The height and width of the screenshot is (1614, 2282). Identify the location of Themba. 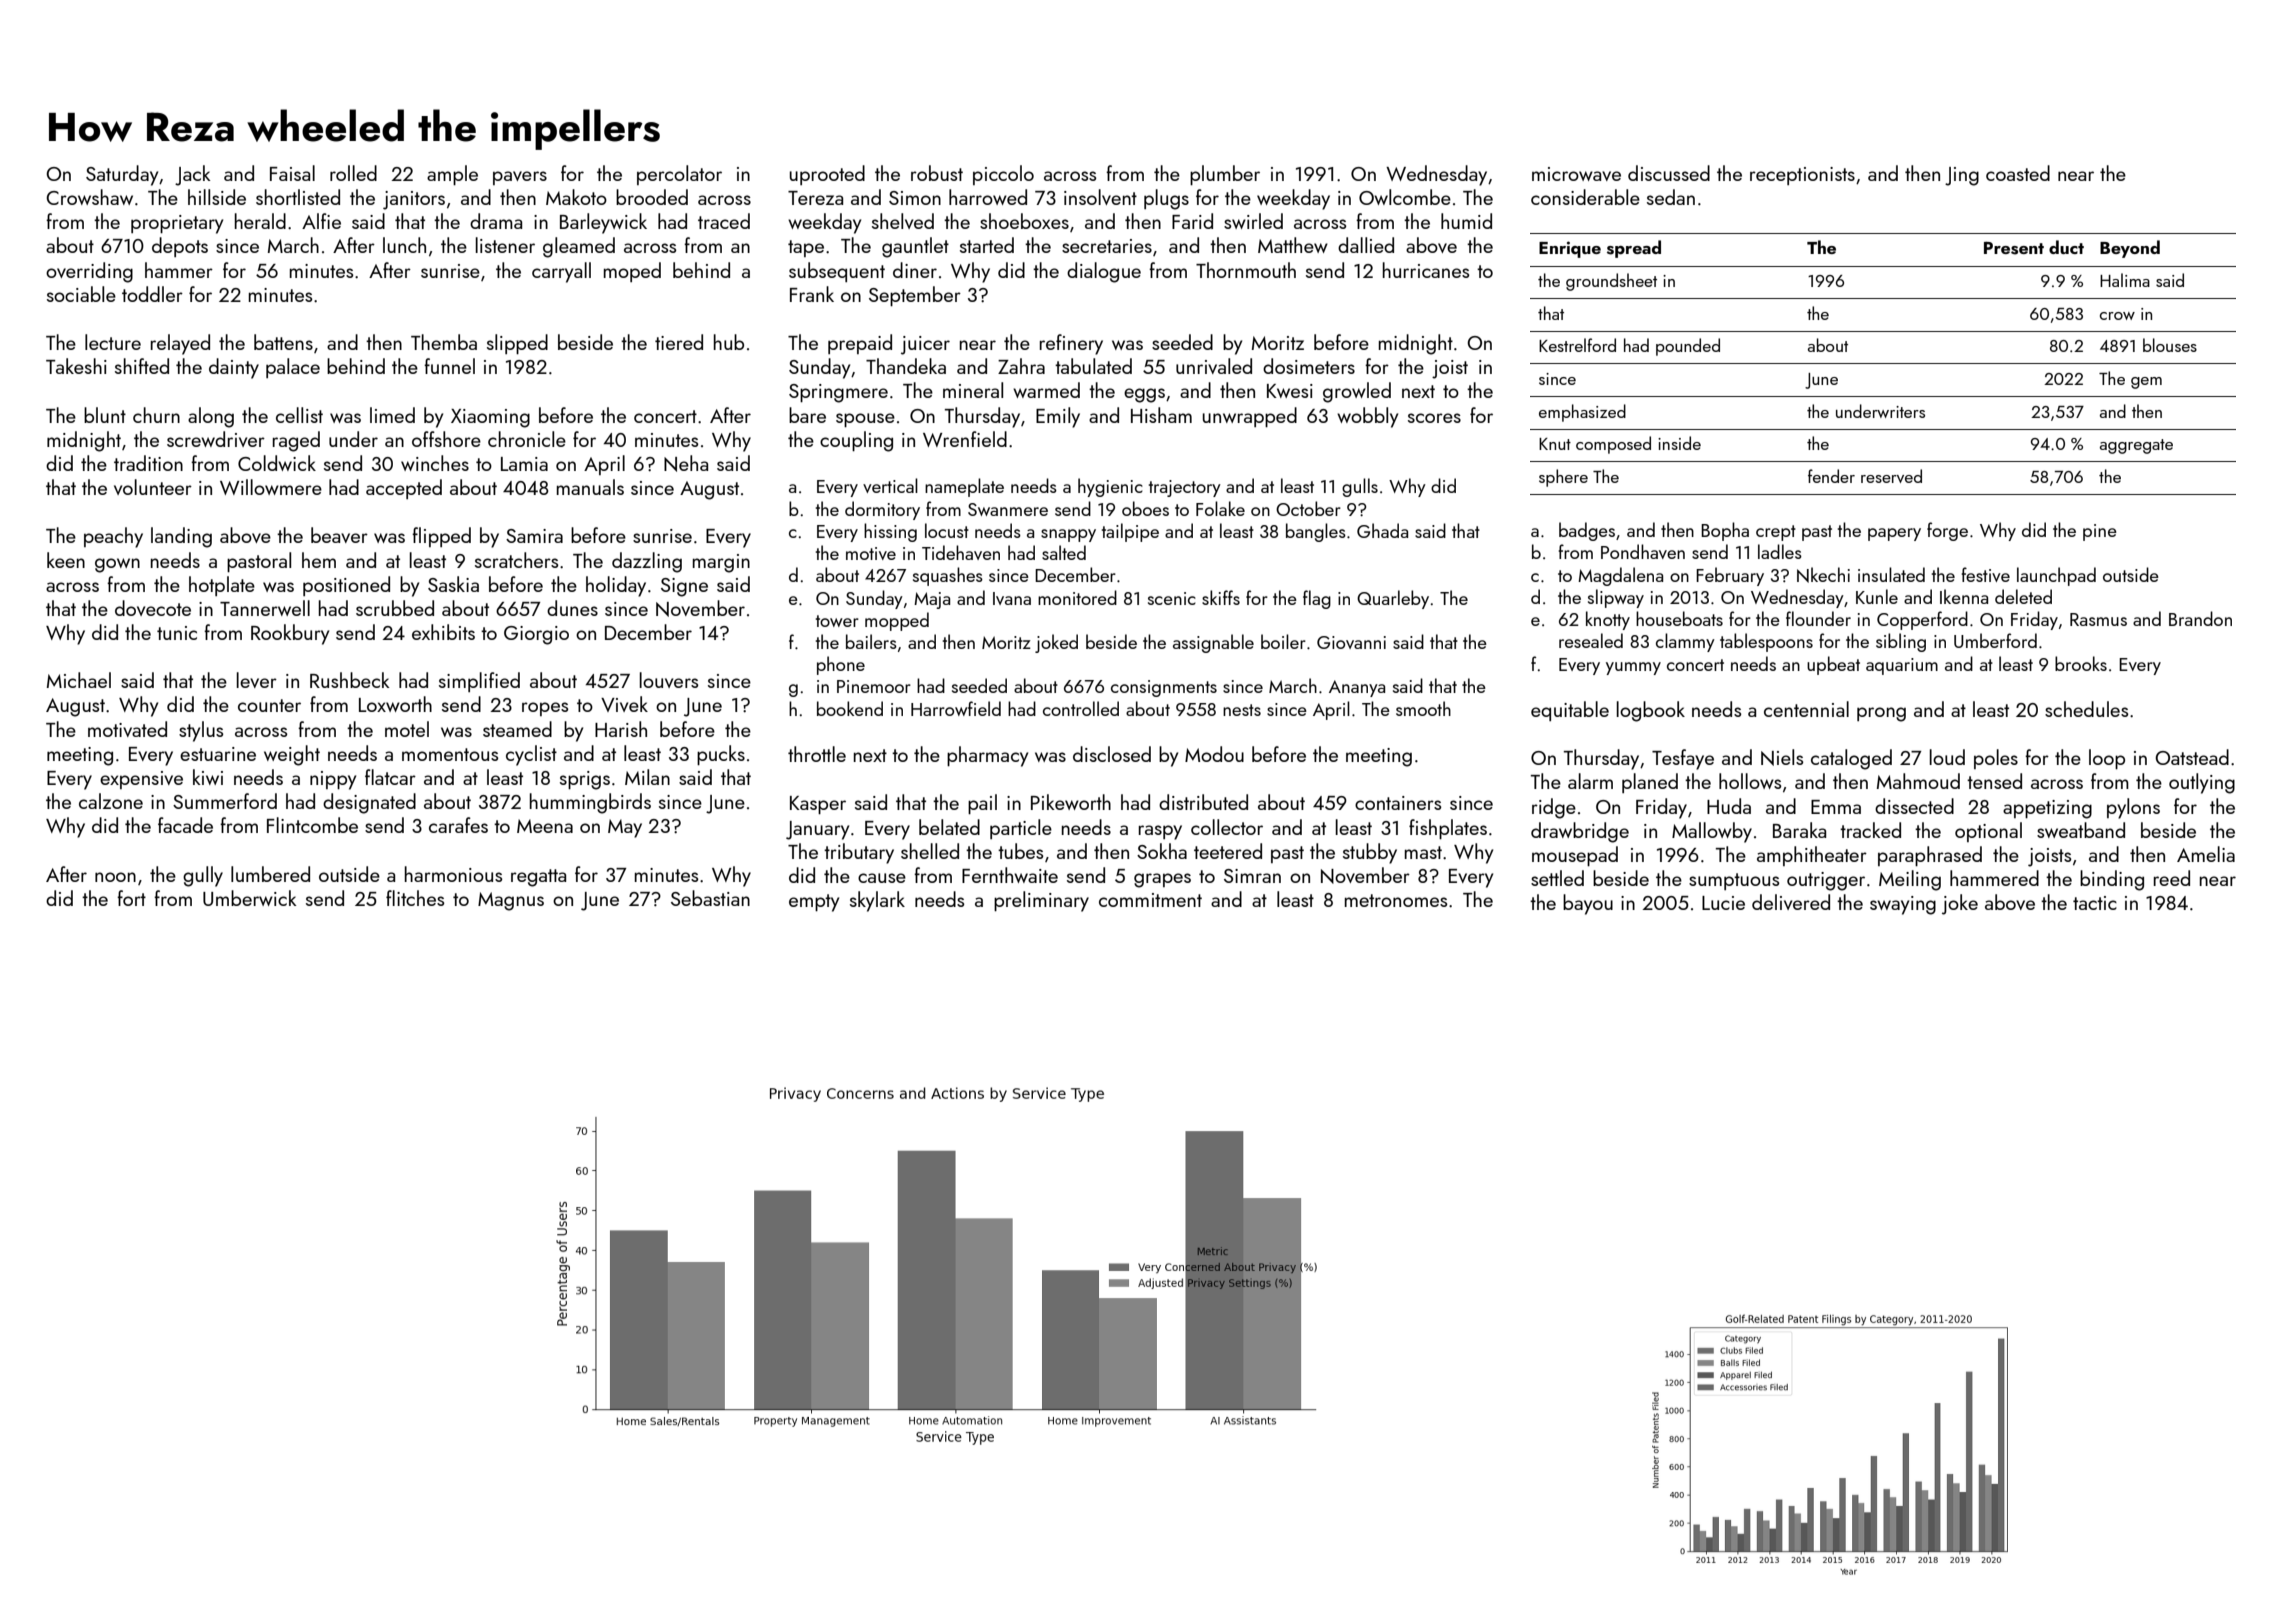
(444, 342).
